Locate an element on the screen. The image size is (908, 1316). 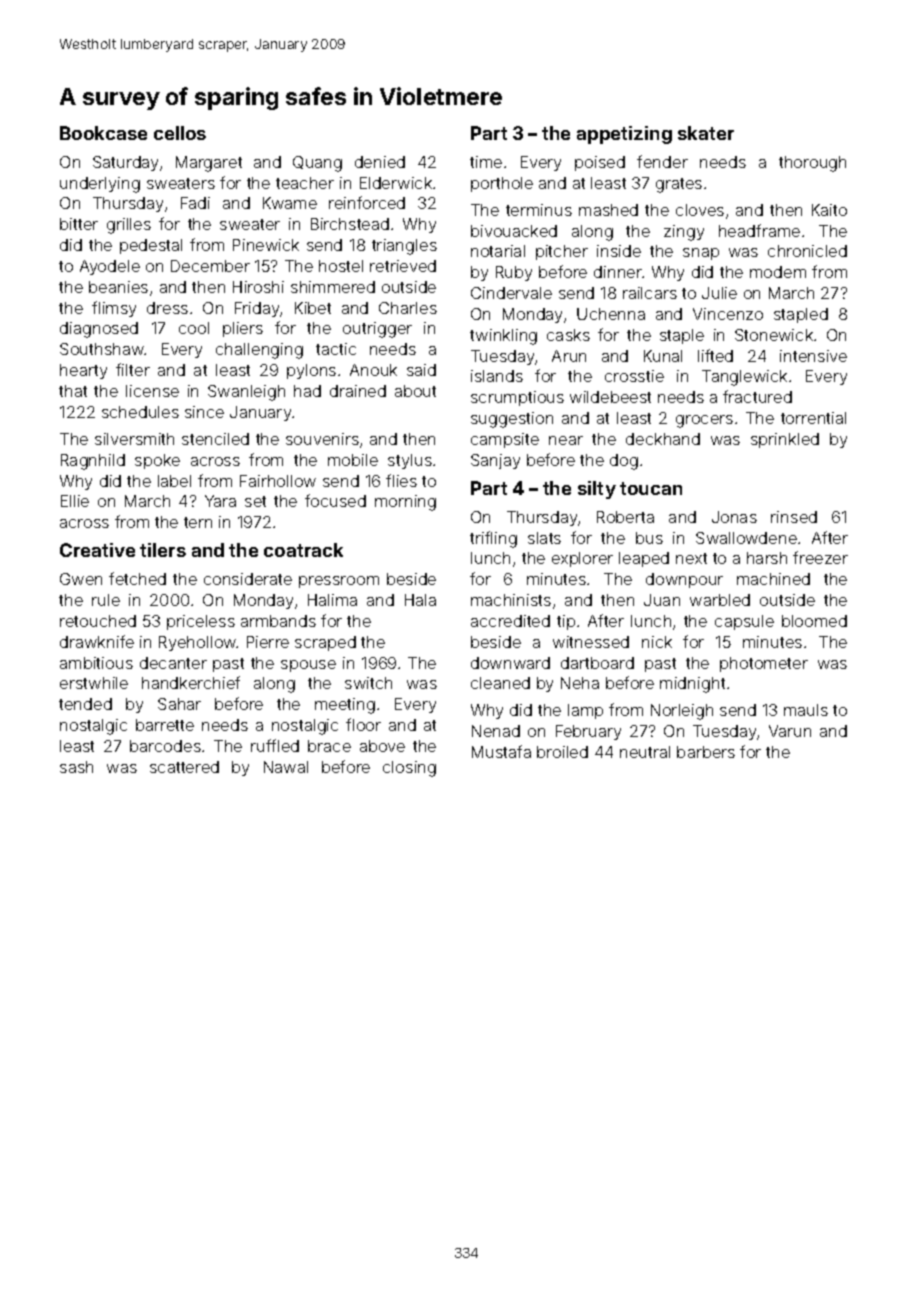
Bookcase is located at coordinates (103, 133).
